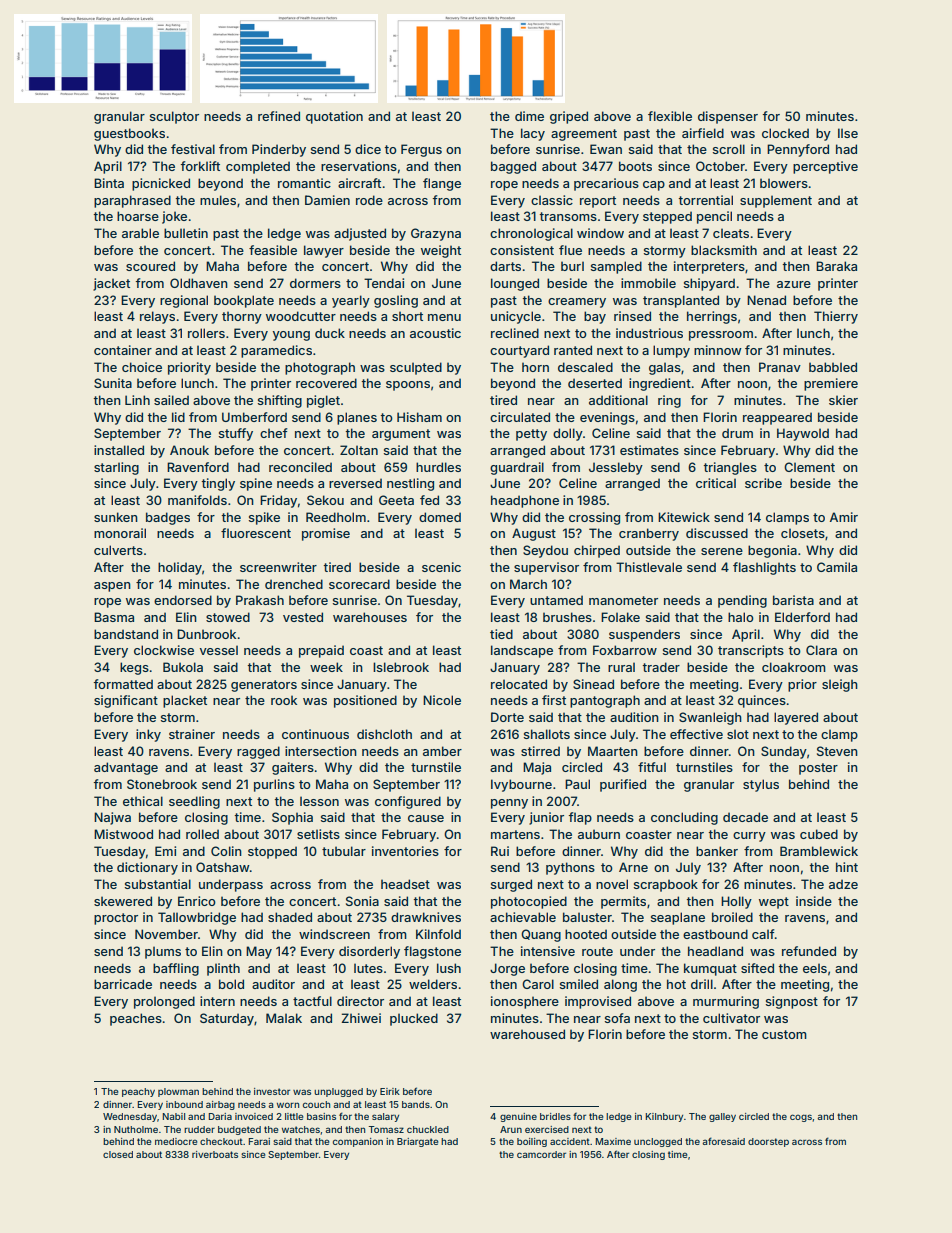 The height and width of the page is (1233, 952). What do you see at coordinates (737, 433) in the page?
I see `drum` at bounding box center [737, 433].
